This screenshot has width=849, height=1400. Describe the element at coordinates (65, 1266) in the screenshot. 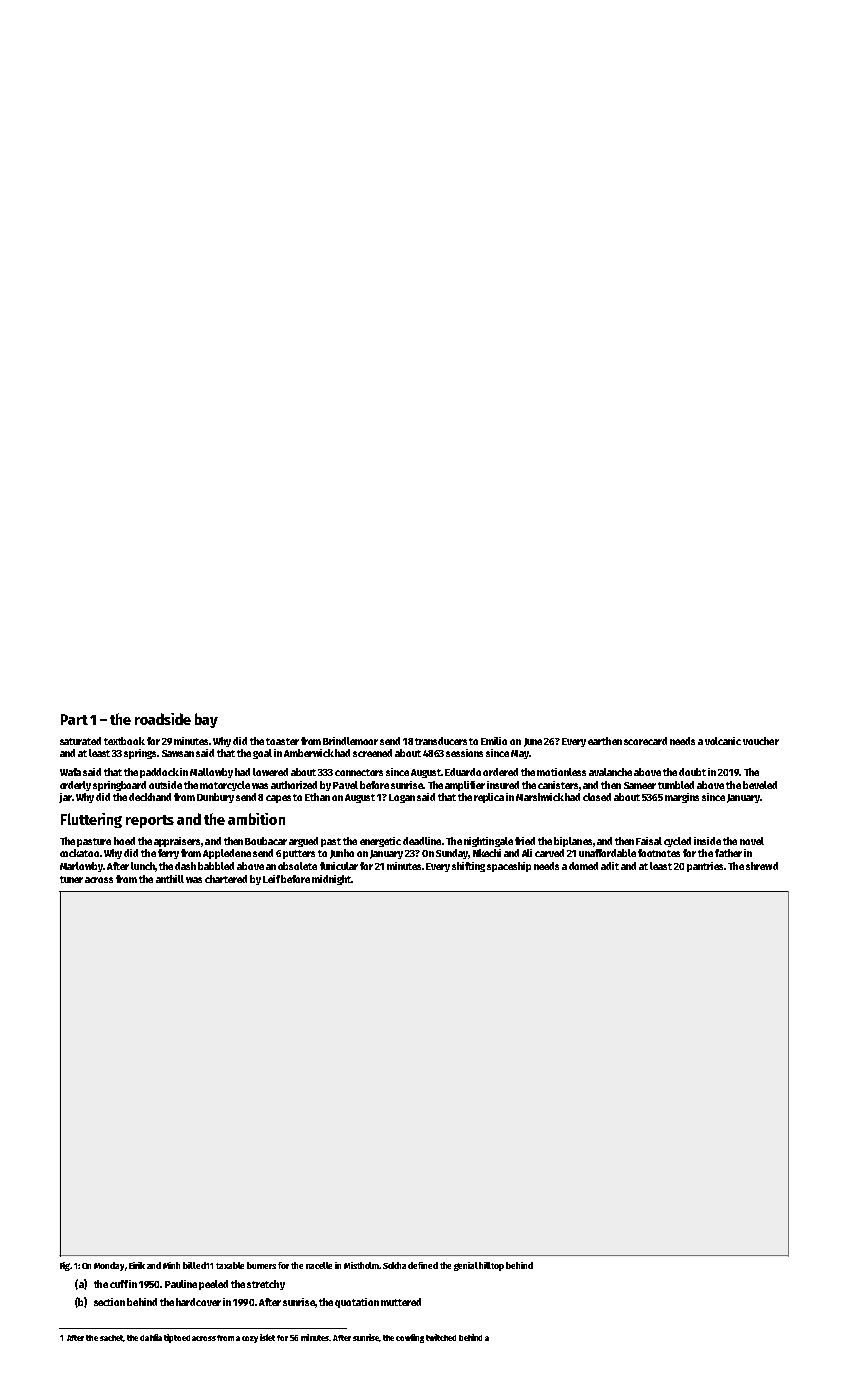

I see `Fig` at that location.
